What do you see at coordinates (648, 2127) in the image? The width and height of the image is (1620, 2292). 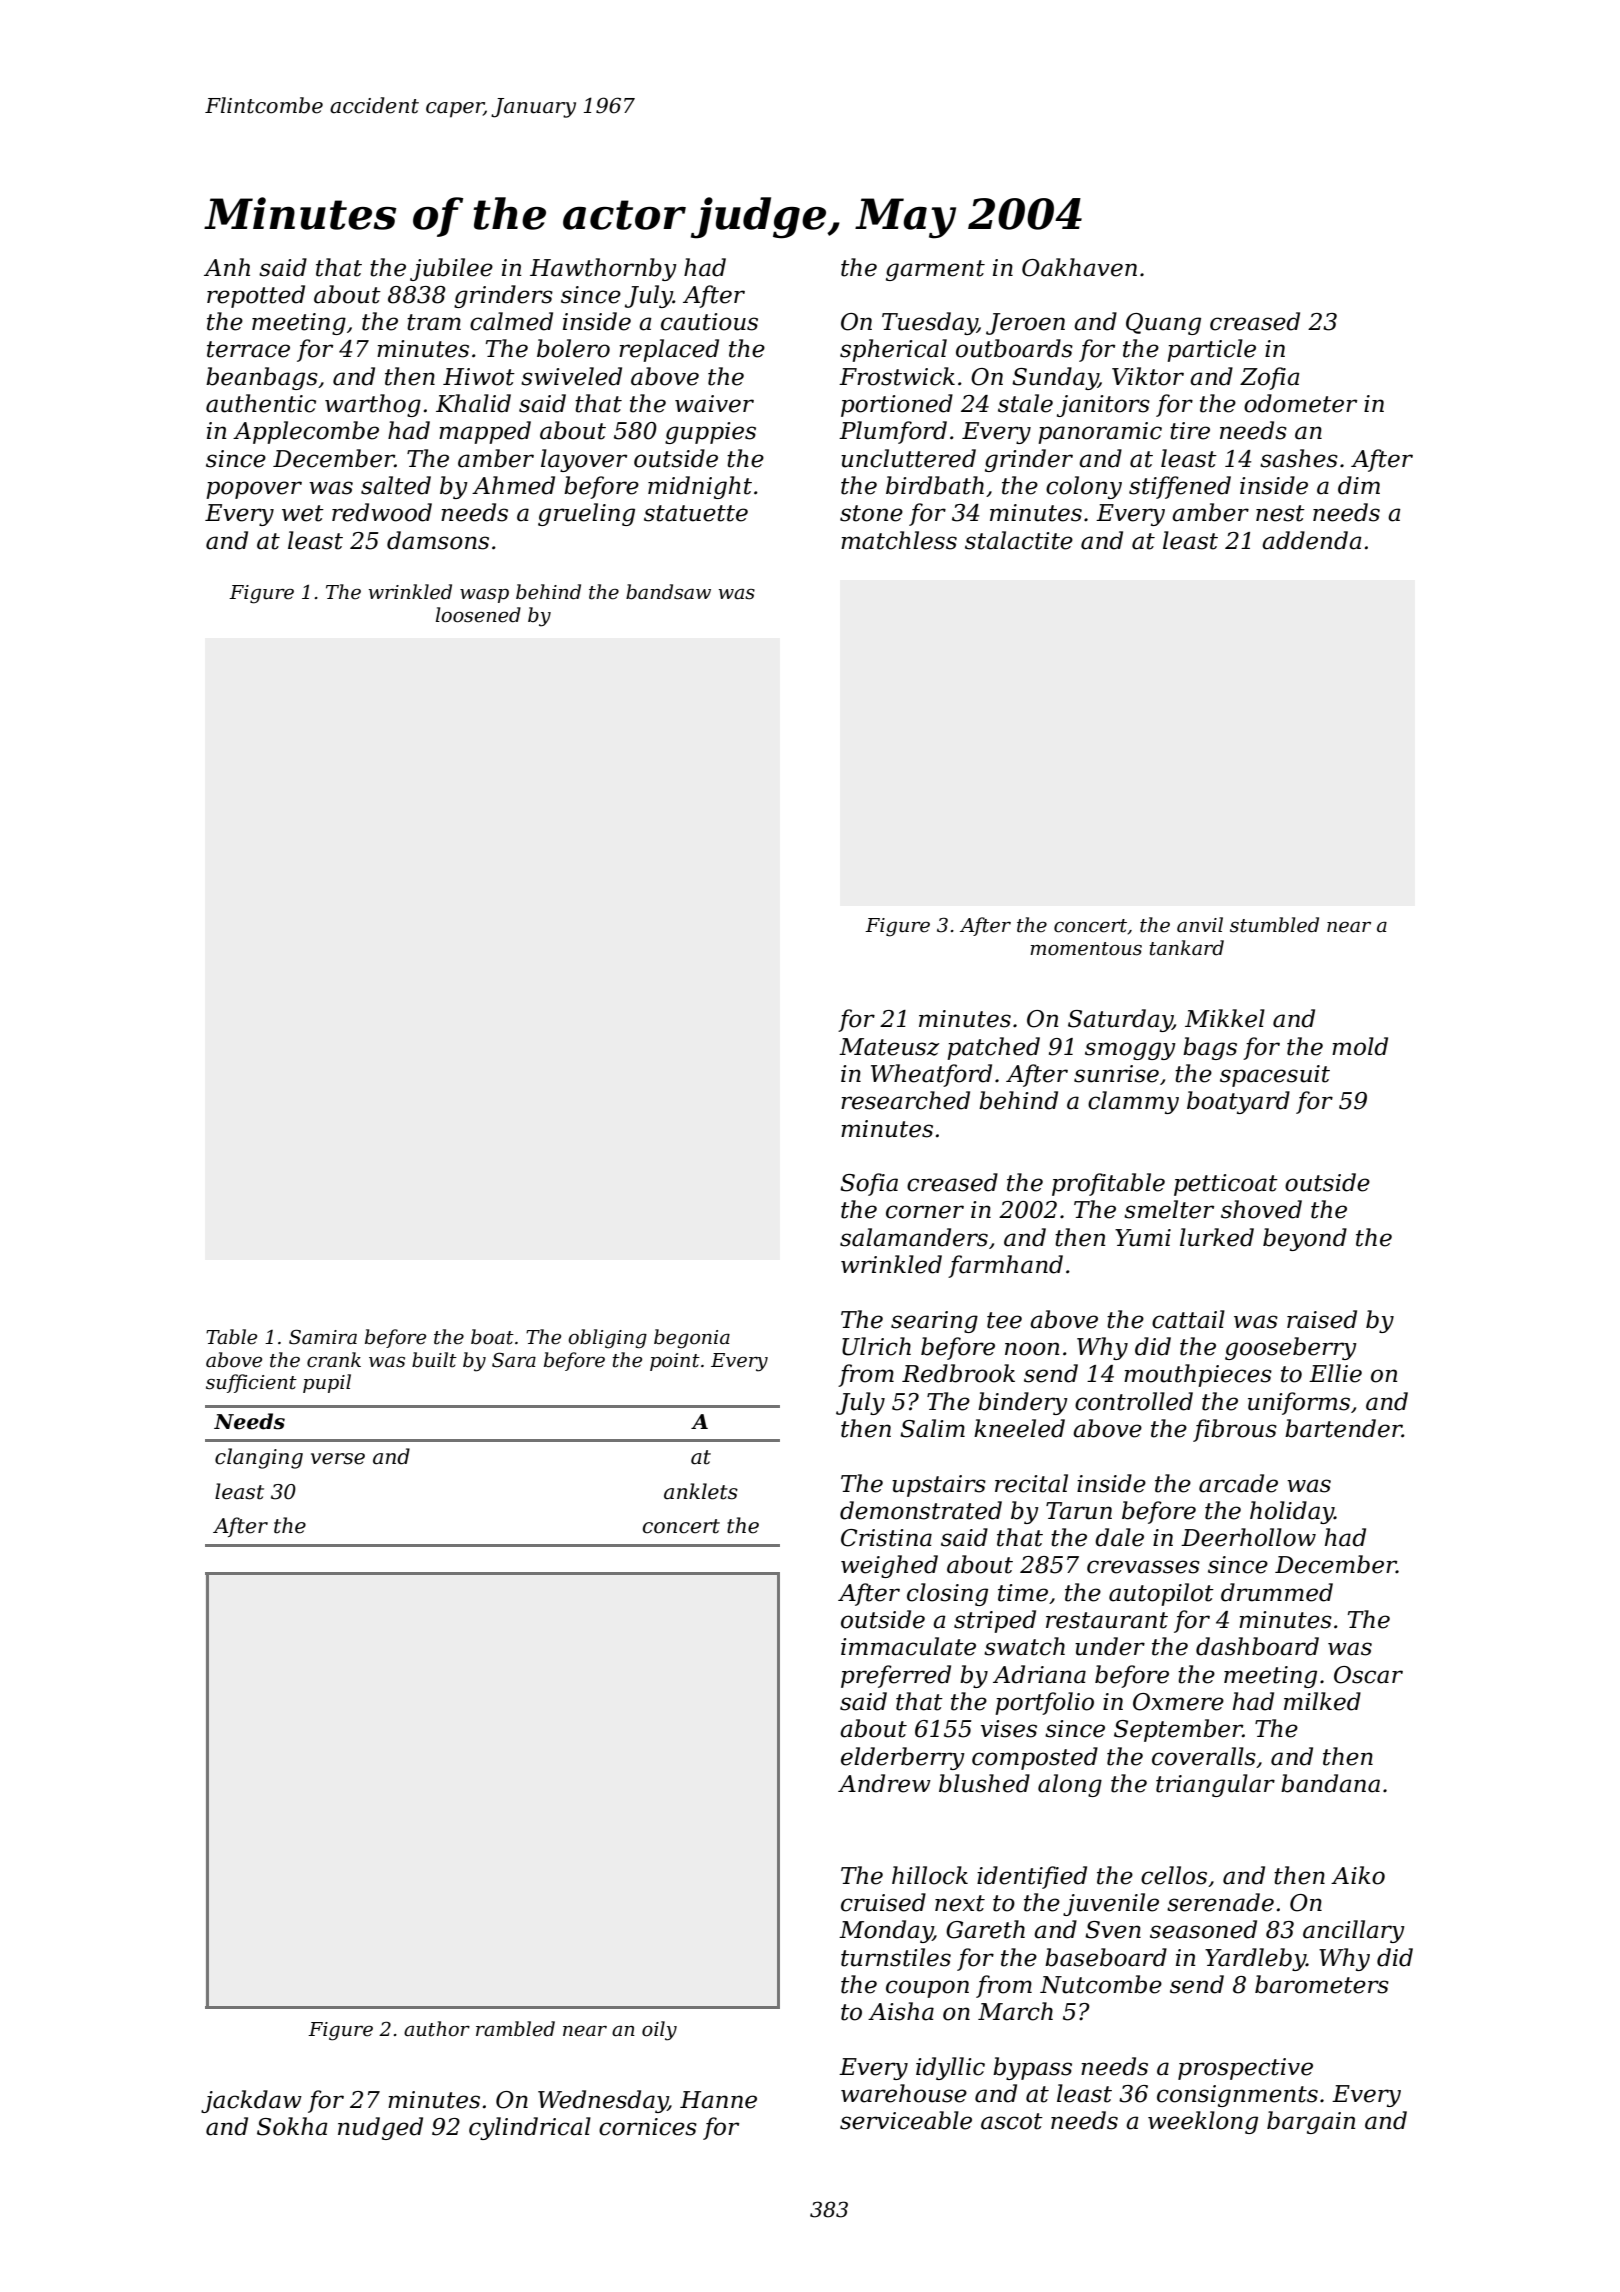 I see `cornices` at bounding box center [648, 2127].
